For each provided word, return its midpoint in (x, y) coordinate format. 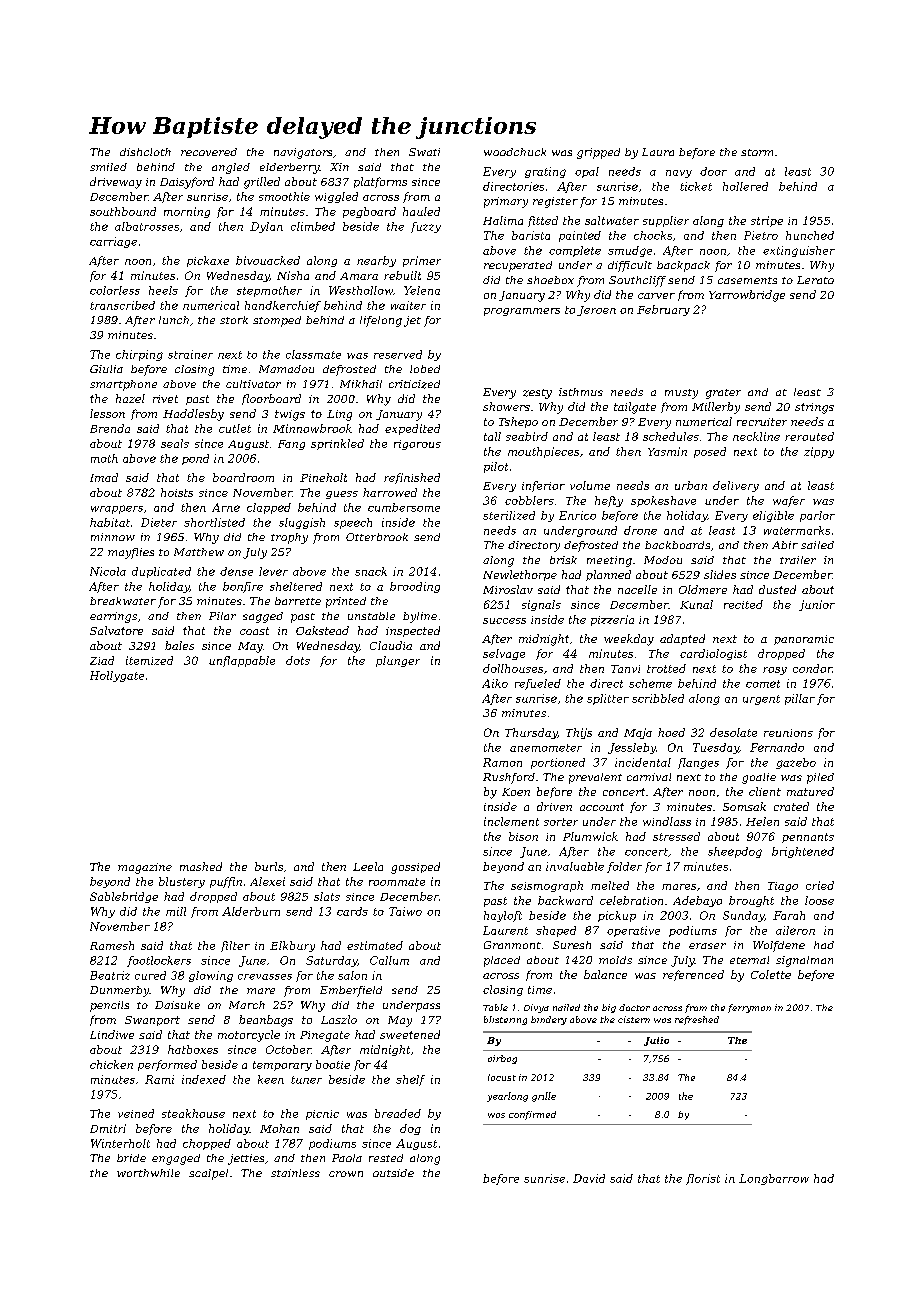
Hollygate (117, 676)
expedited (412, 429)
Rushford (509, 778)
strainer (190, 354)
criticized (414, 384)
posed (710, 452)
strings (814, 408)
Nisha (293, 275)
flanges (698, 763)
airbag (502, 1059)
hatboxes (193, 1049)
